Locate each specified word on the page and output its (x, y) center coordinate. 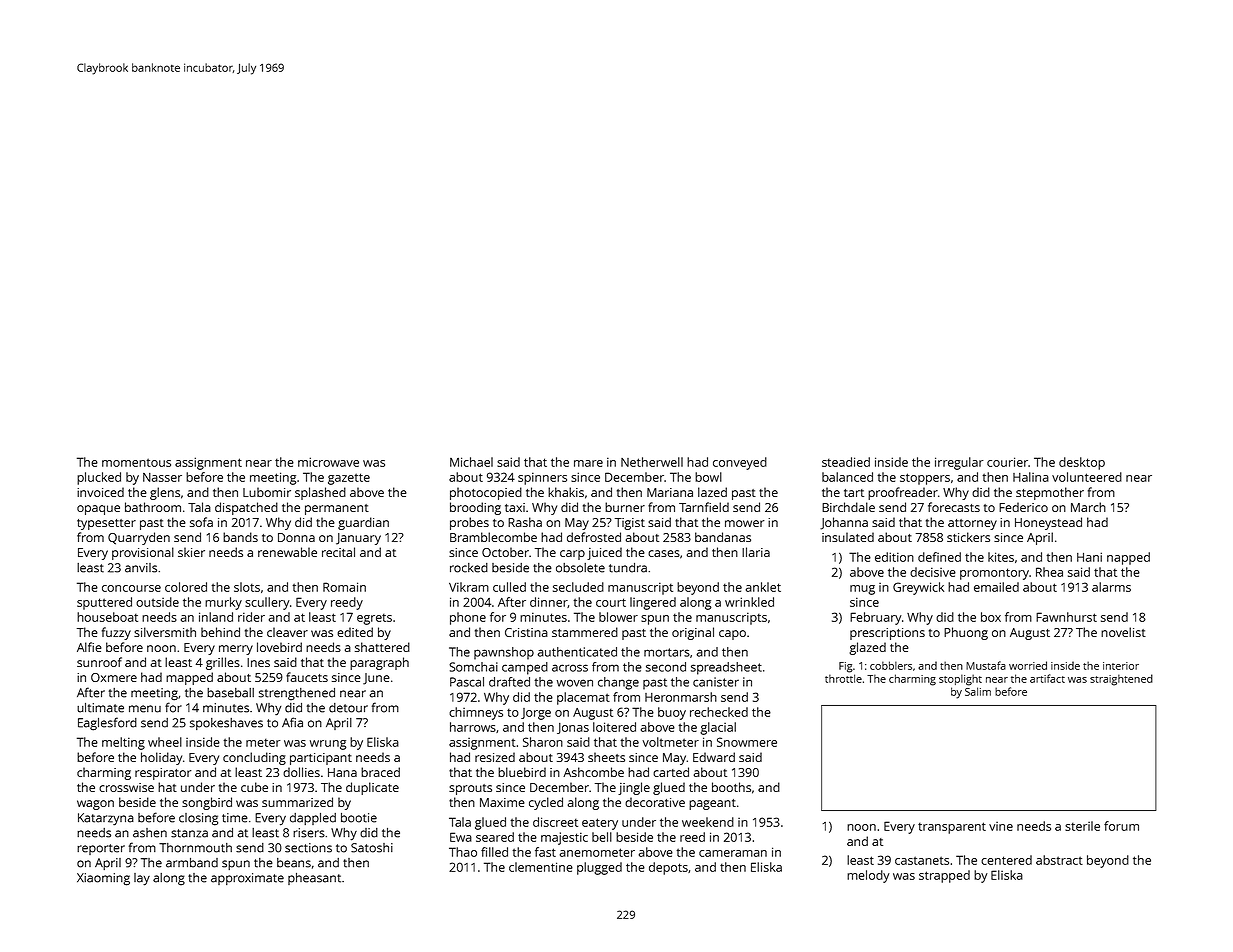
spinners (542, 478)
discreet (555, 822)
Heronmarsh (681, 697)
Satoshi (372, 848)
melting (123, 743)
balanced (847, 477)
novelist (1123, 632)
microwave (328, 462)
